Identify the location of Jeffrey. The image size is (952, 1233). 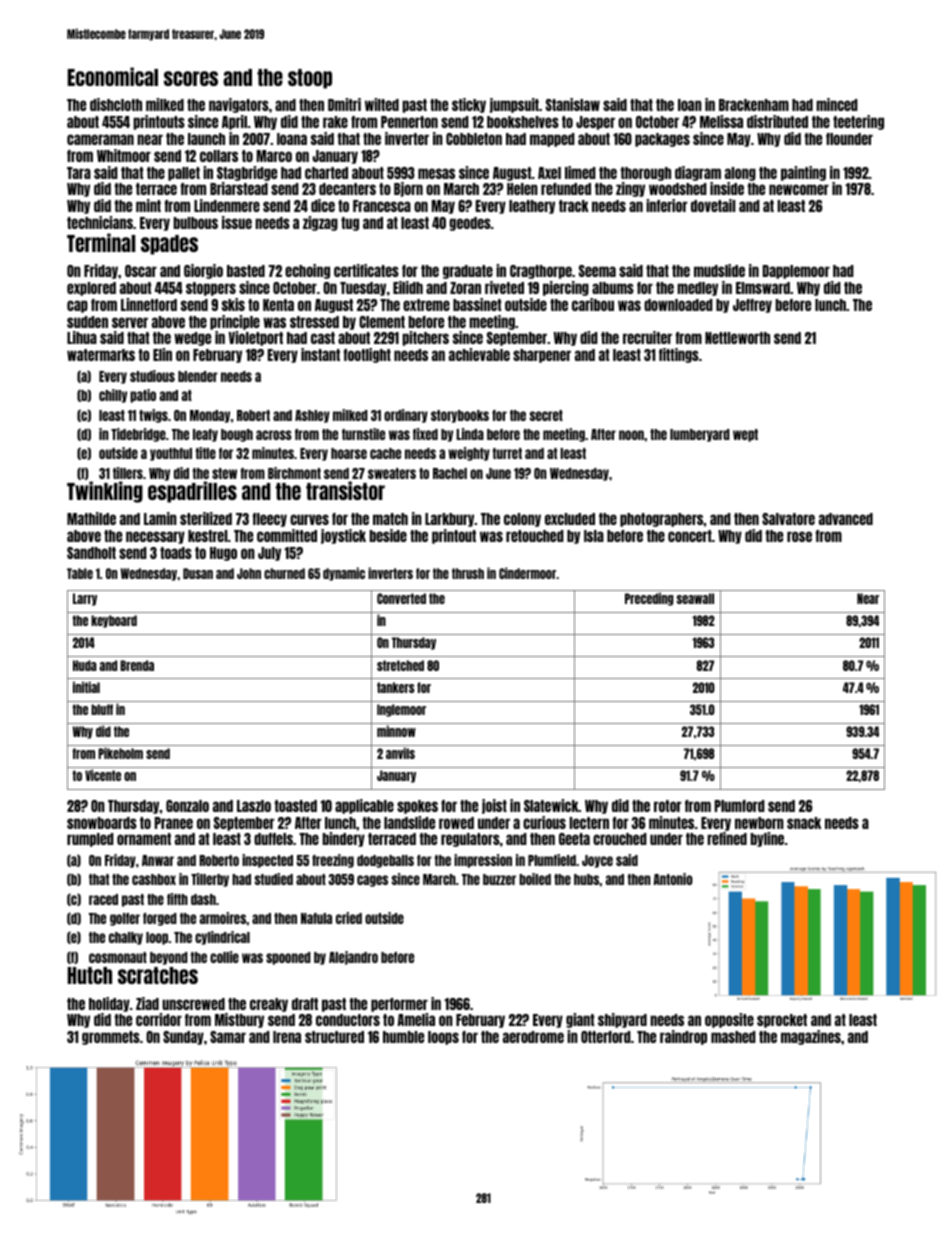
(752, 306).
